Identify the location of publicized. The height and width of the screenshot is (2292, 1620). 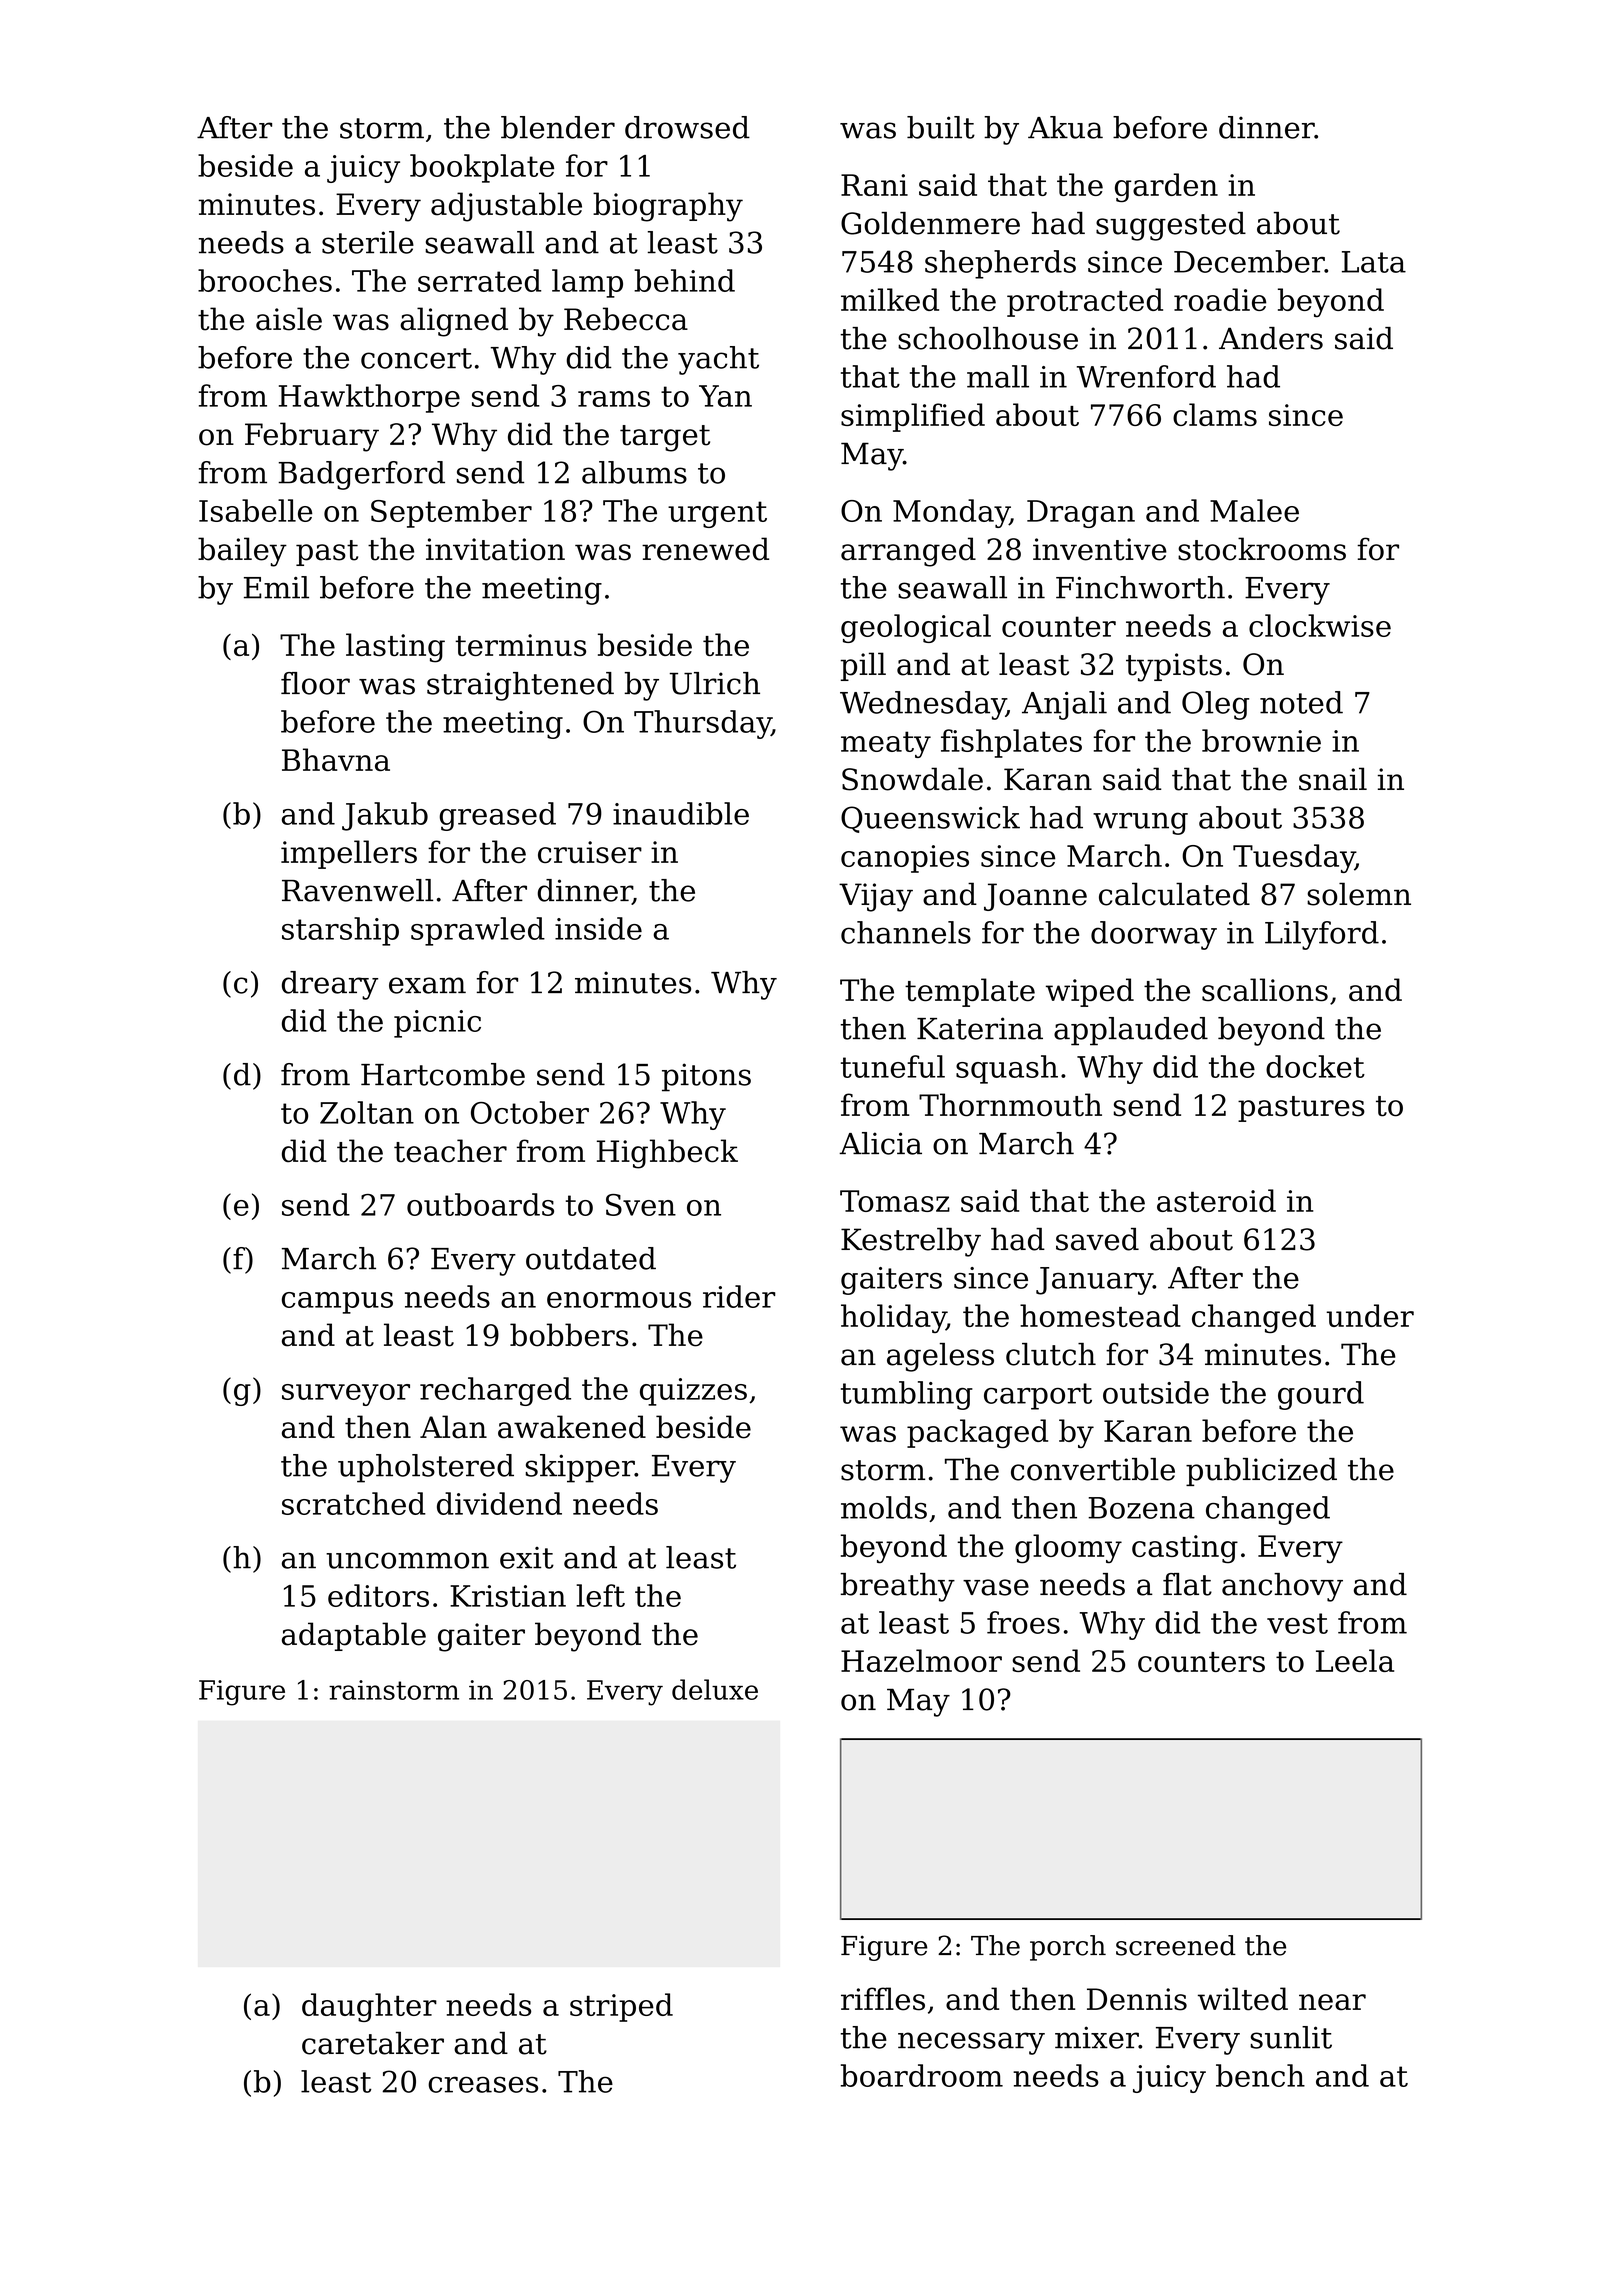
(1261, 1472).
